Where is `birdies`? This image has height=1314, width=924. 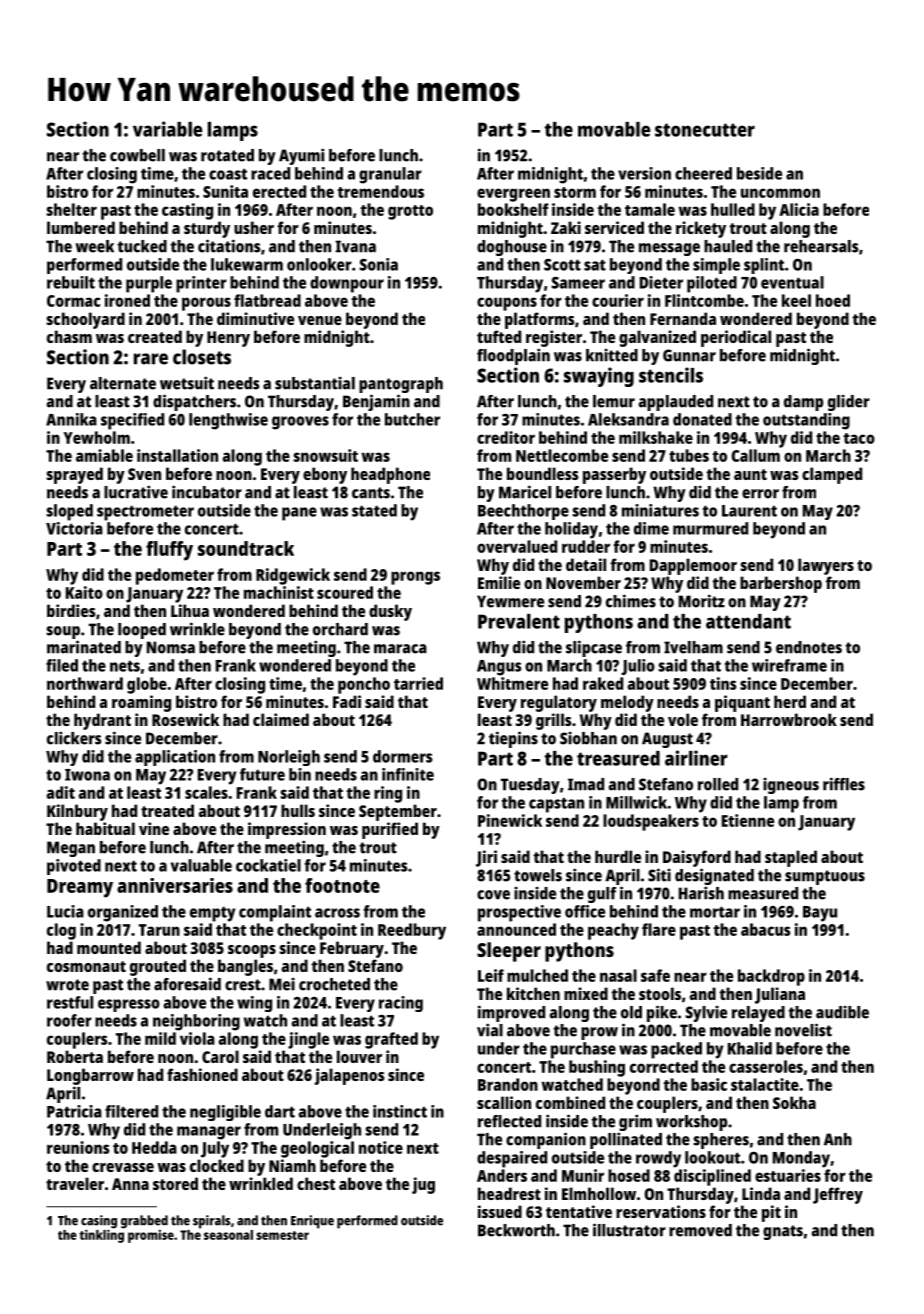
birdies is located at coordinates (71, 610).
